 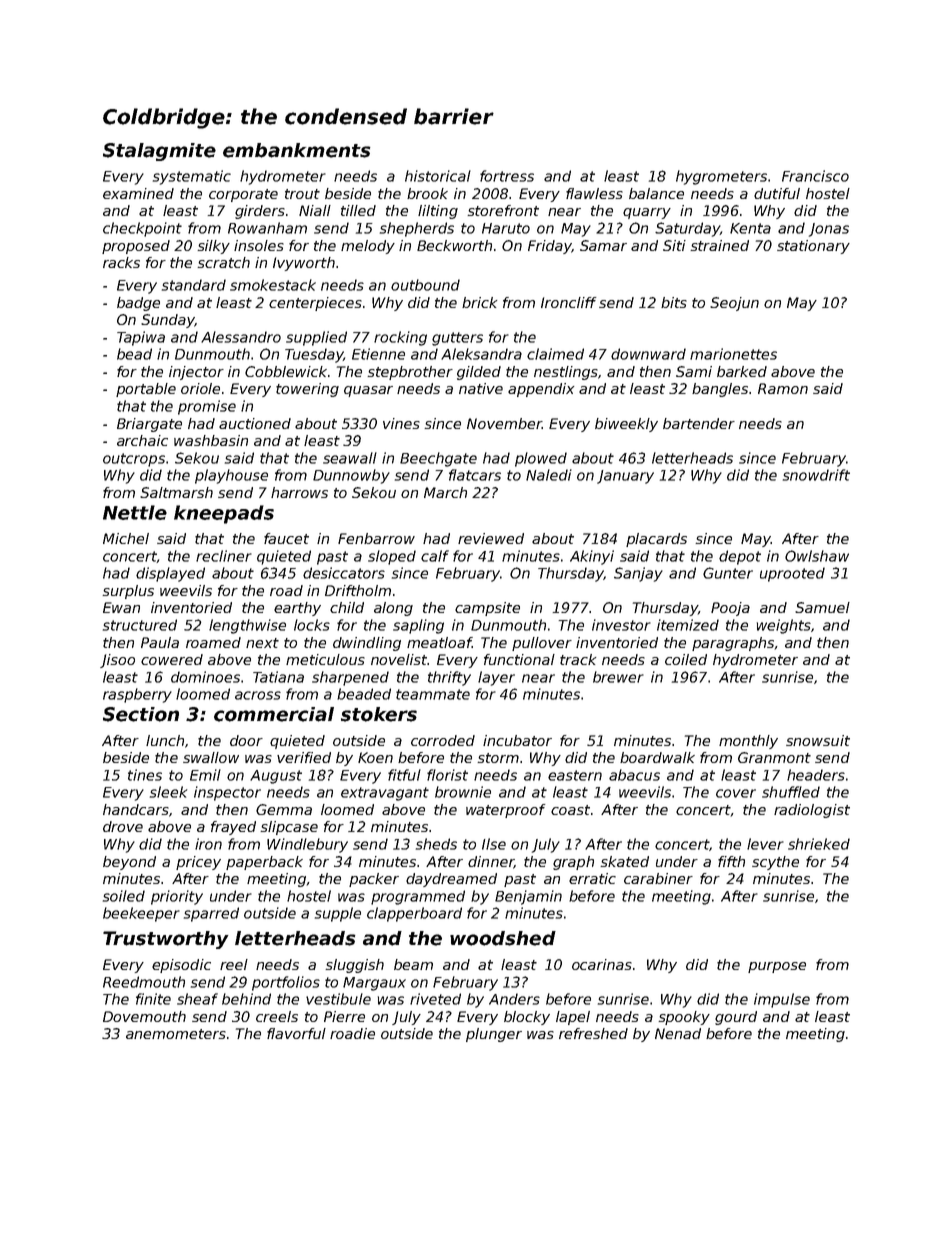 What do you see at coordinates (351, 476) in the image?
I see `Dunnowby` at bounding box center [351, 476].
